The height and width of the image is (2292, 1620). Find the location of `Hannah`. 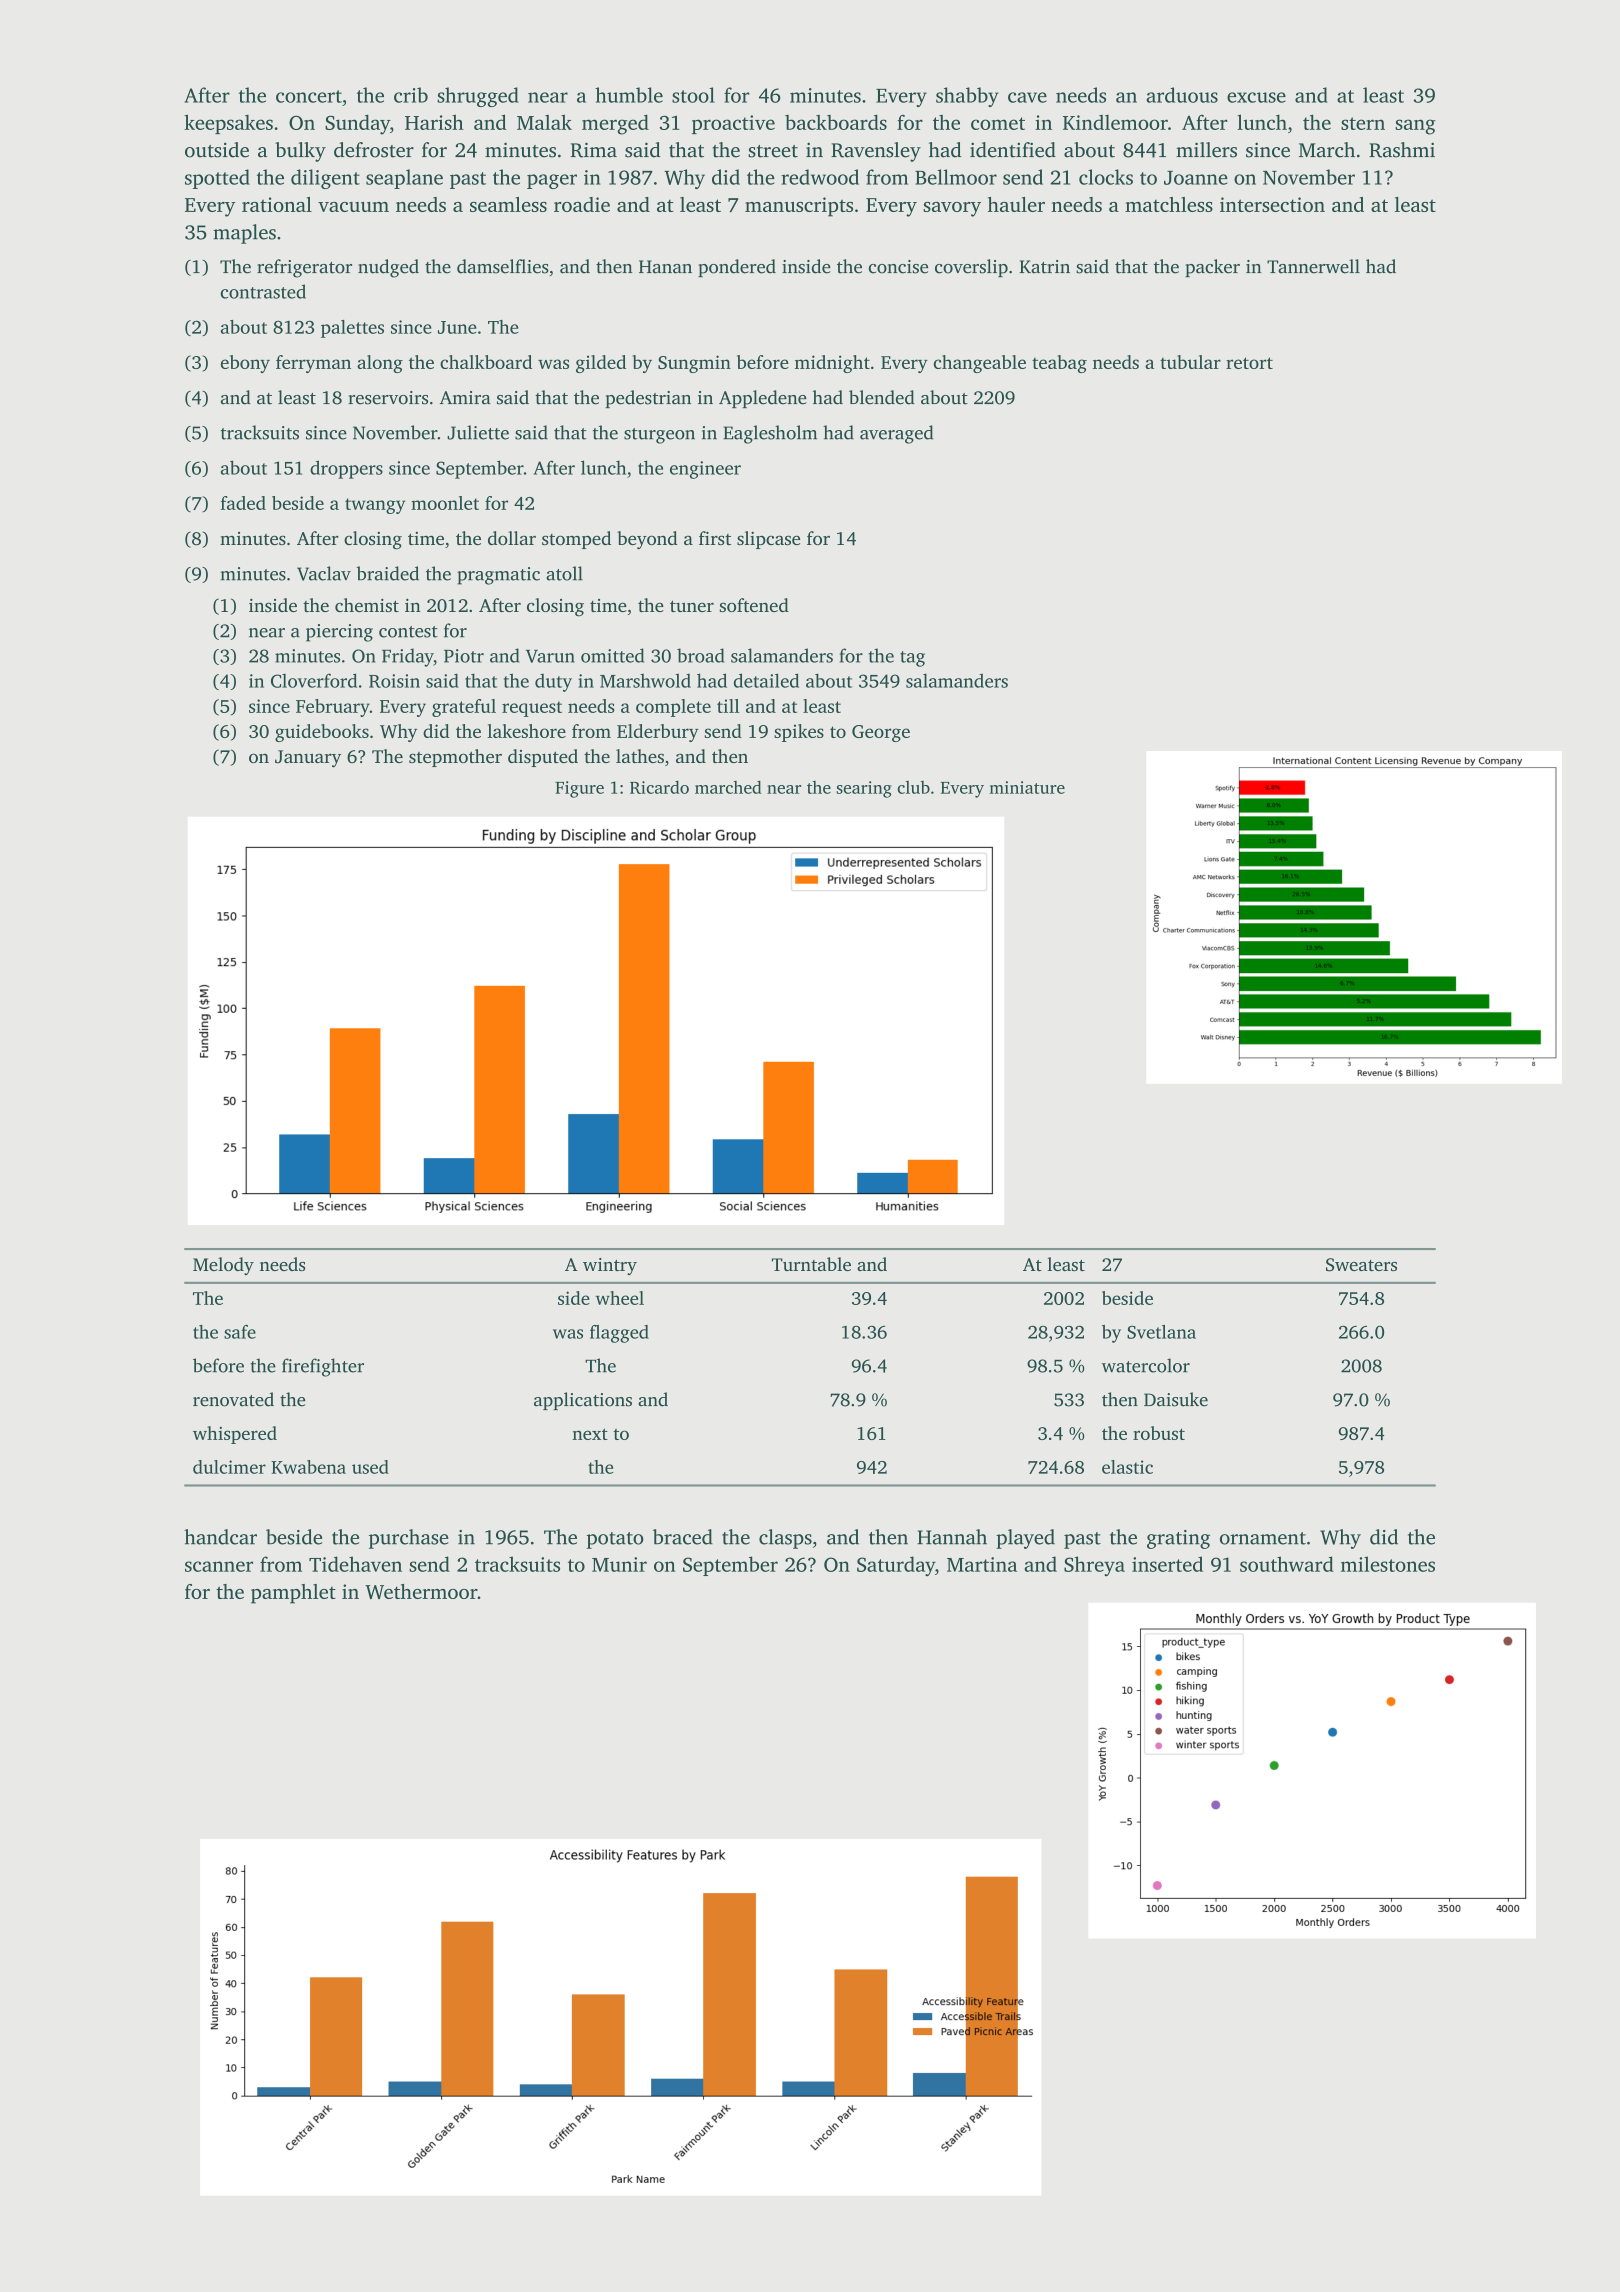

Hannah is located at coordinates (952, 1537).
